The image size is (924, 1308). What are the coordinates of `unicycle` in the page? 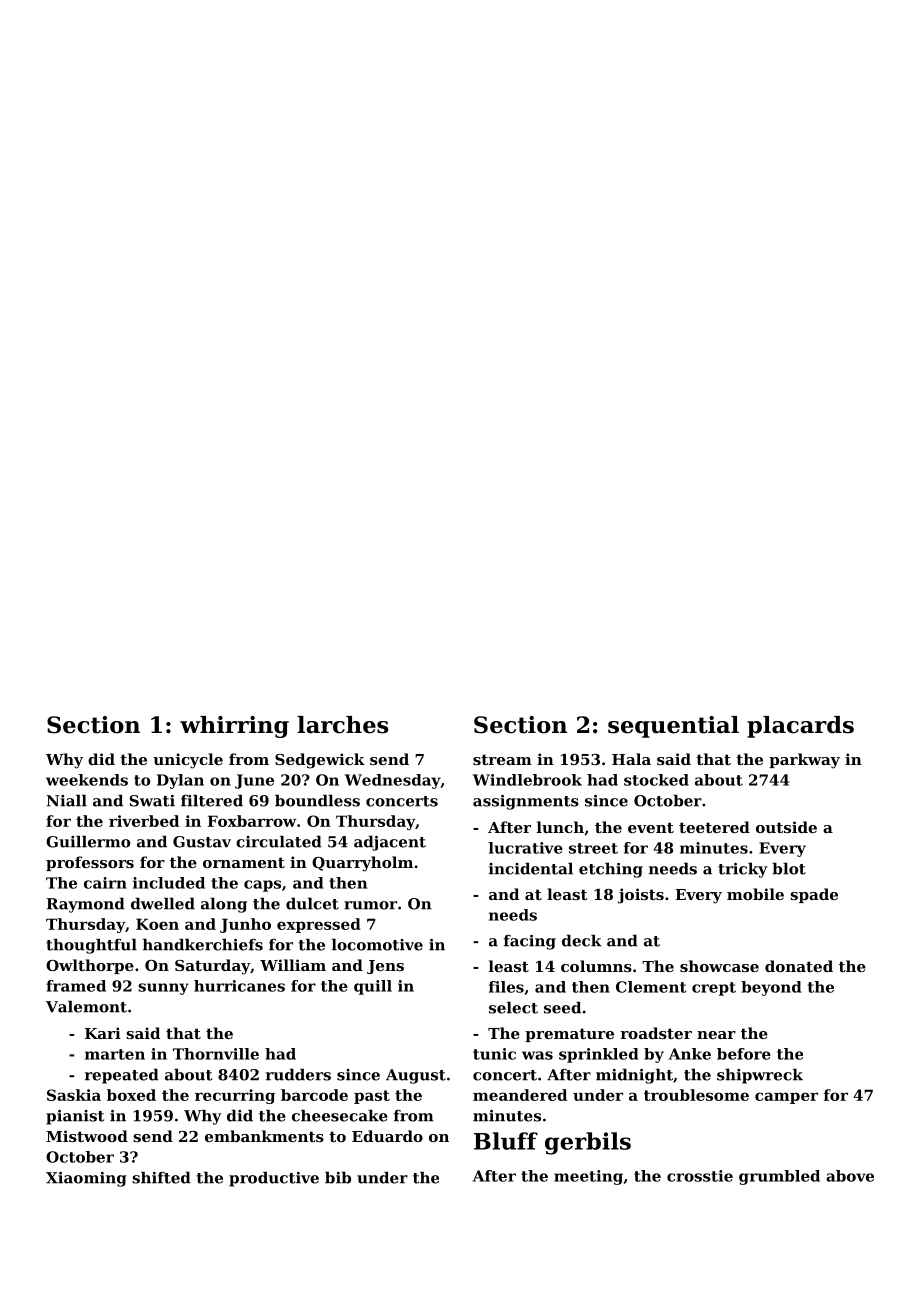 It's located at (188, 761).
